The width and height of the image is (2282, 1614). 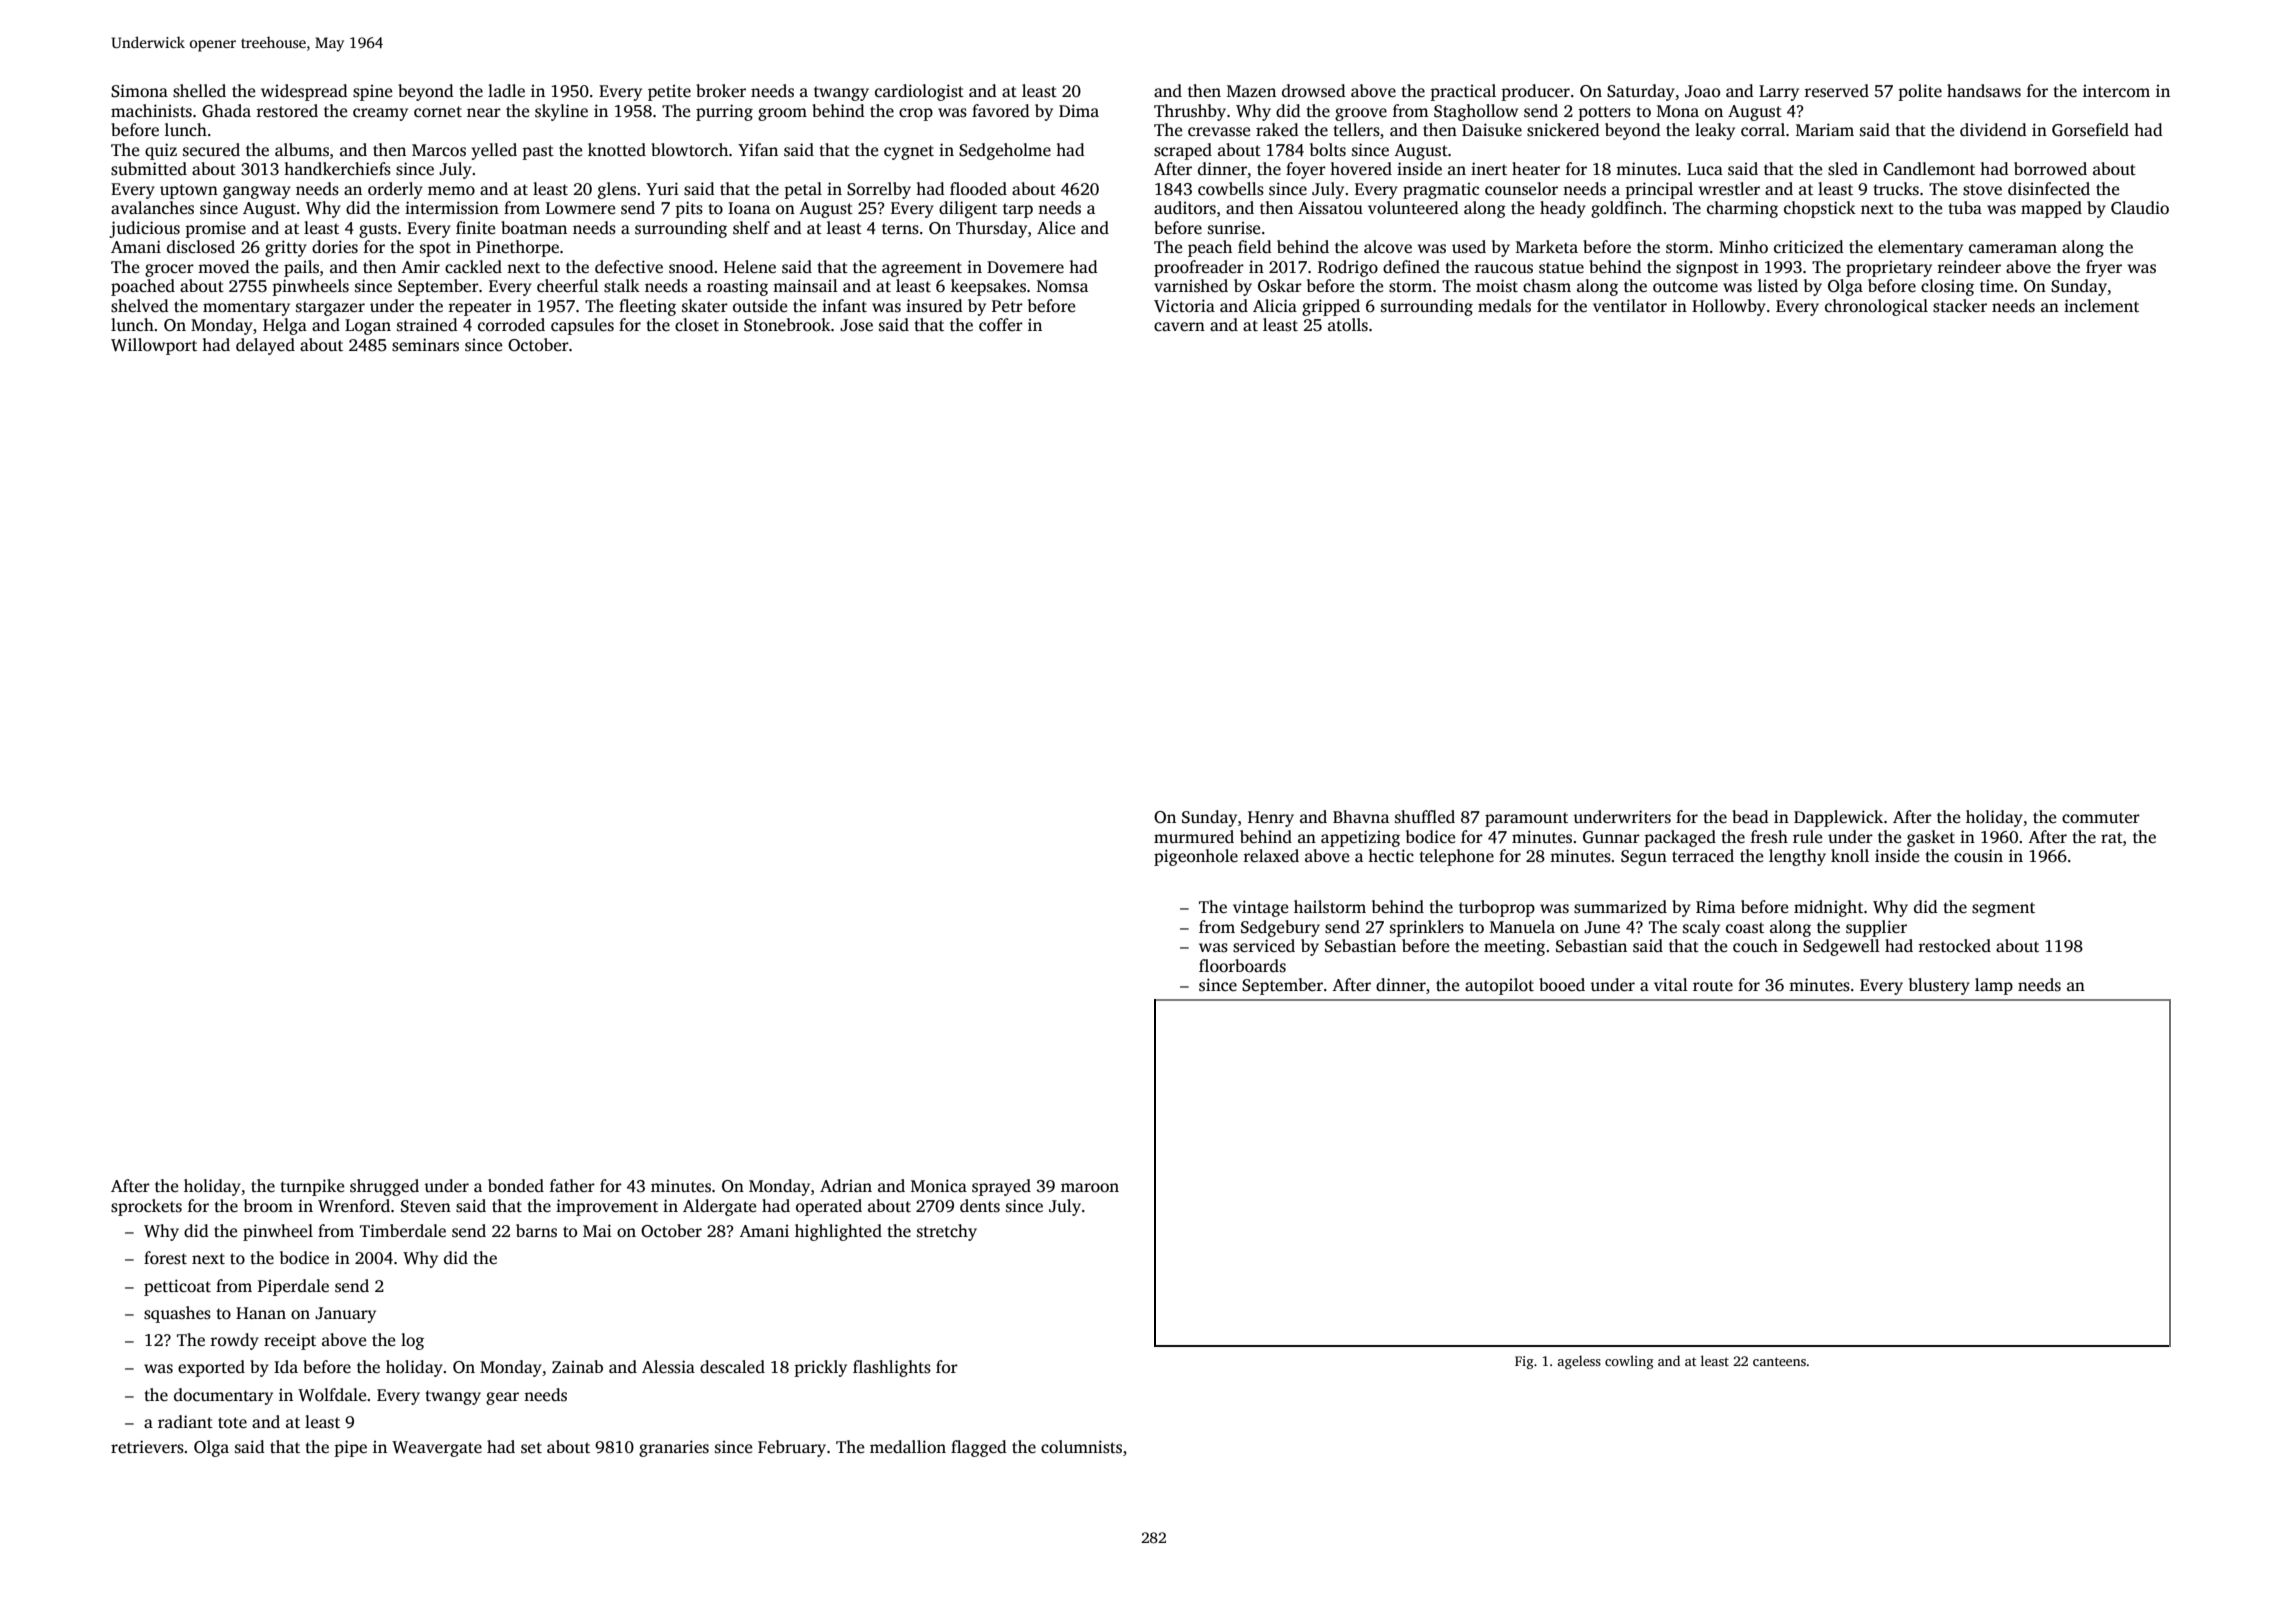 What do you see at coordinates (1427, 928) in the image?
I see `sprinklers` at bounding box center [1427, 928].
